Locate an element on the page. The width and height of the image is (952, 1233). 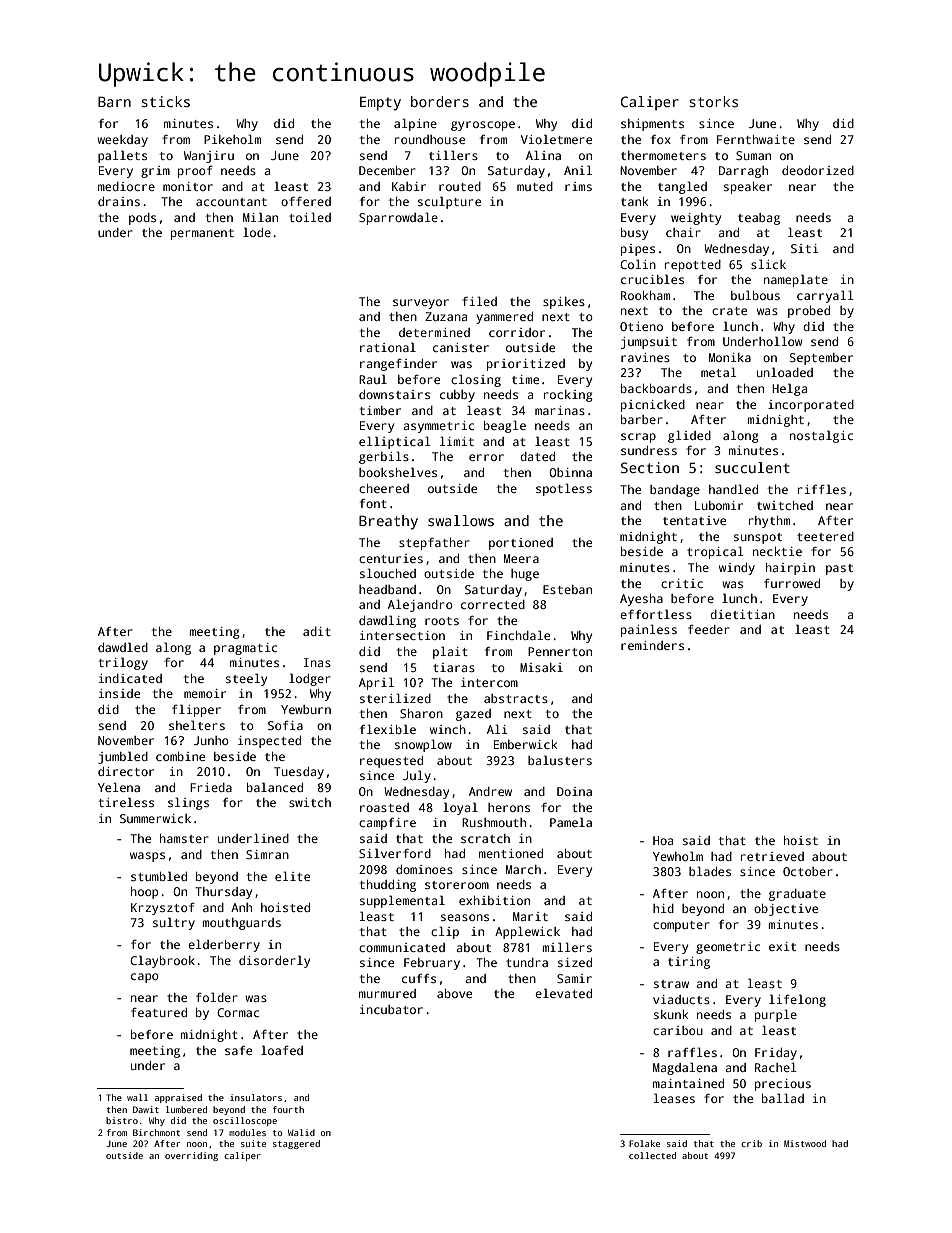
Yewholm is located at coordinates (678, 856).
